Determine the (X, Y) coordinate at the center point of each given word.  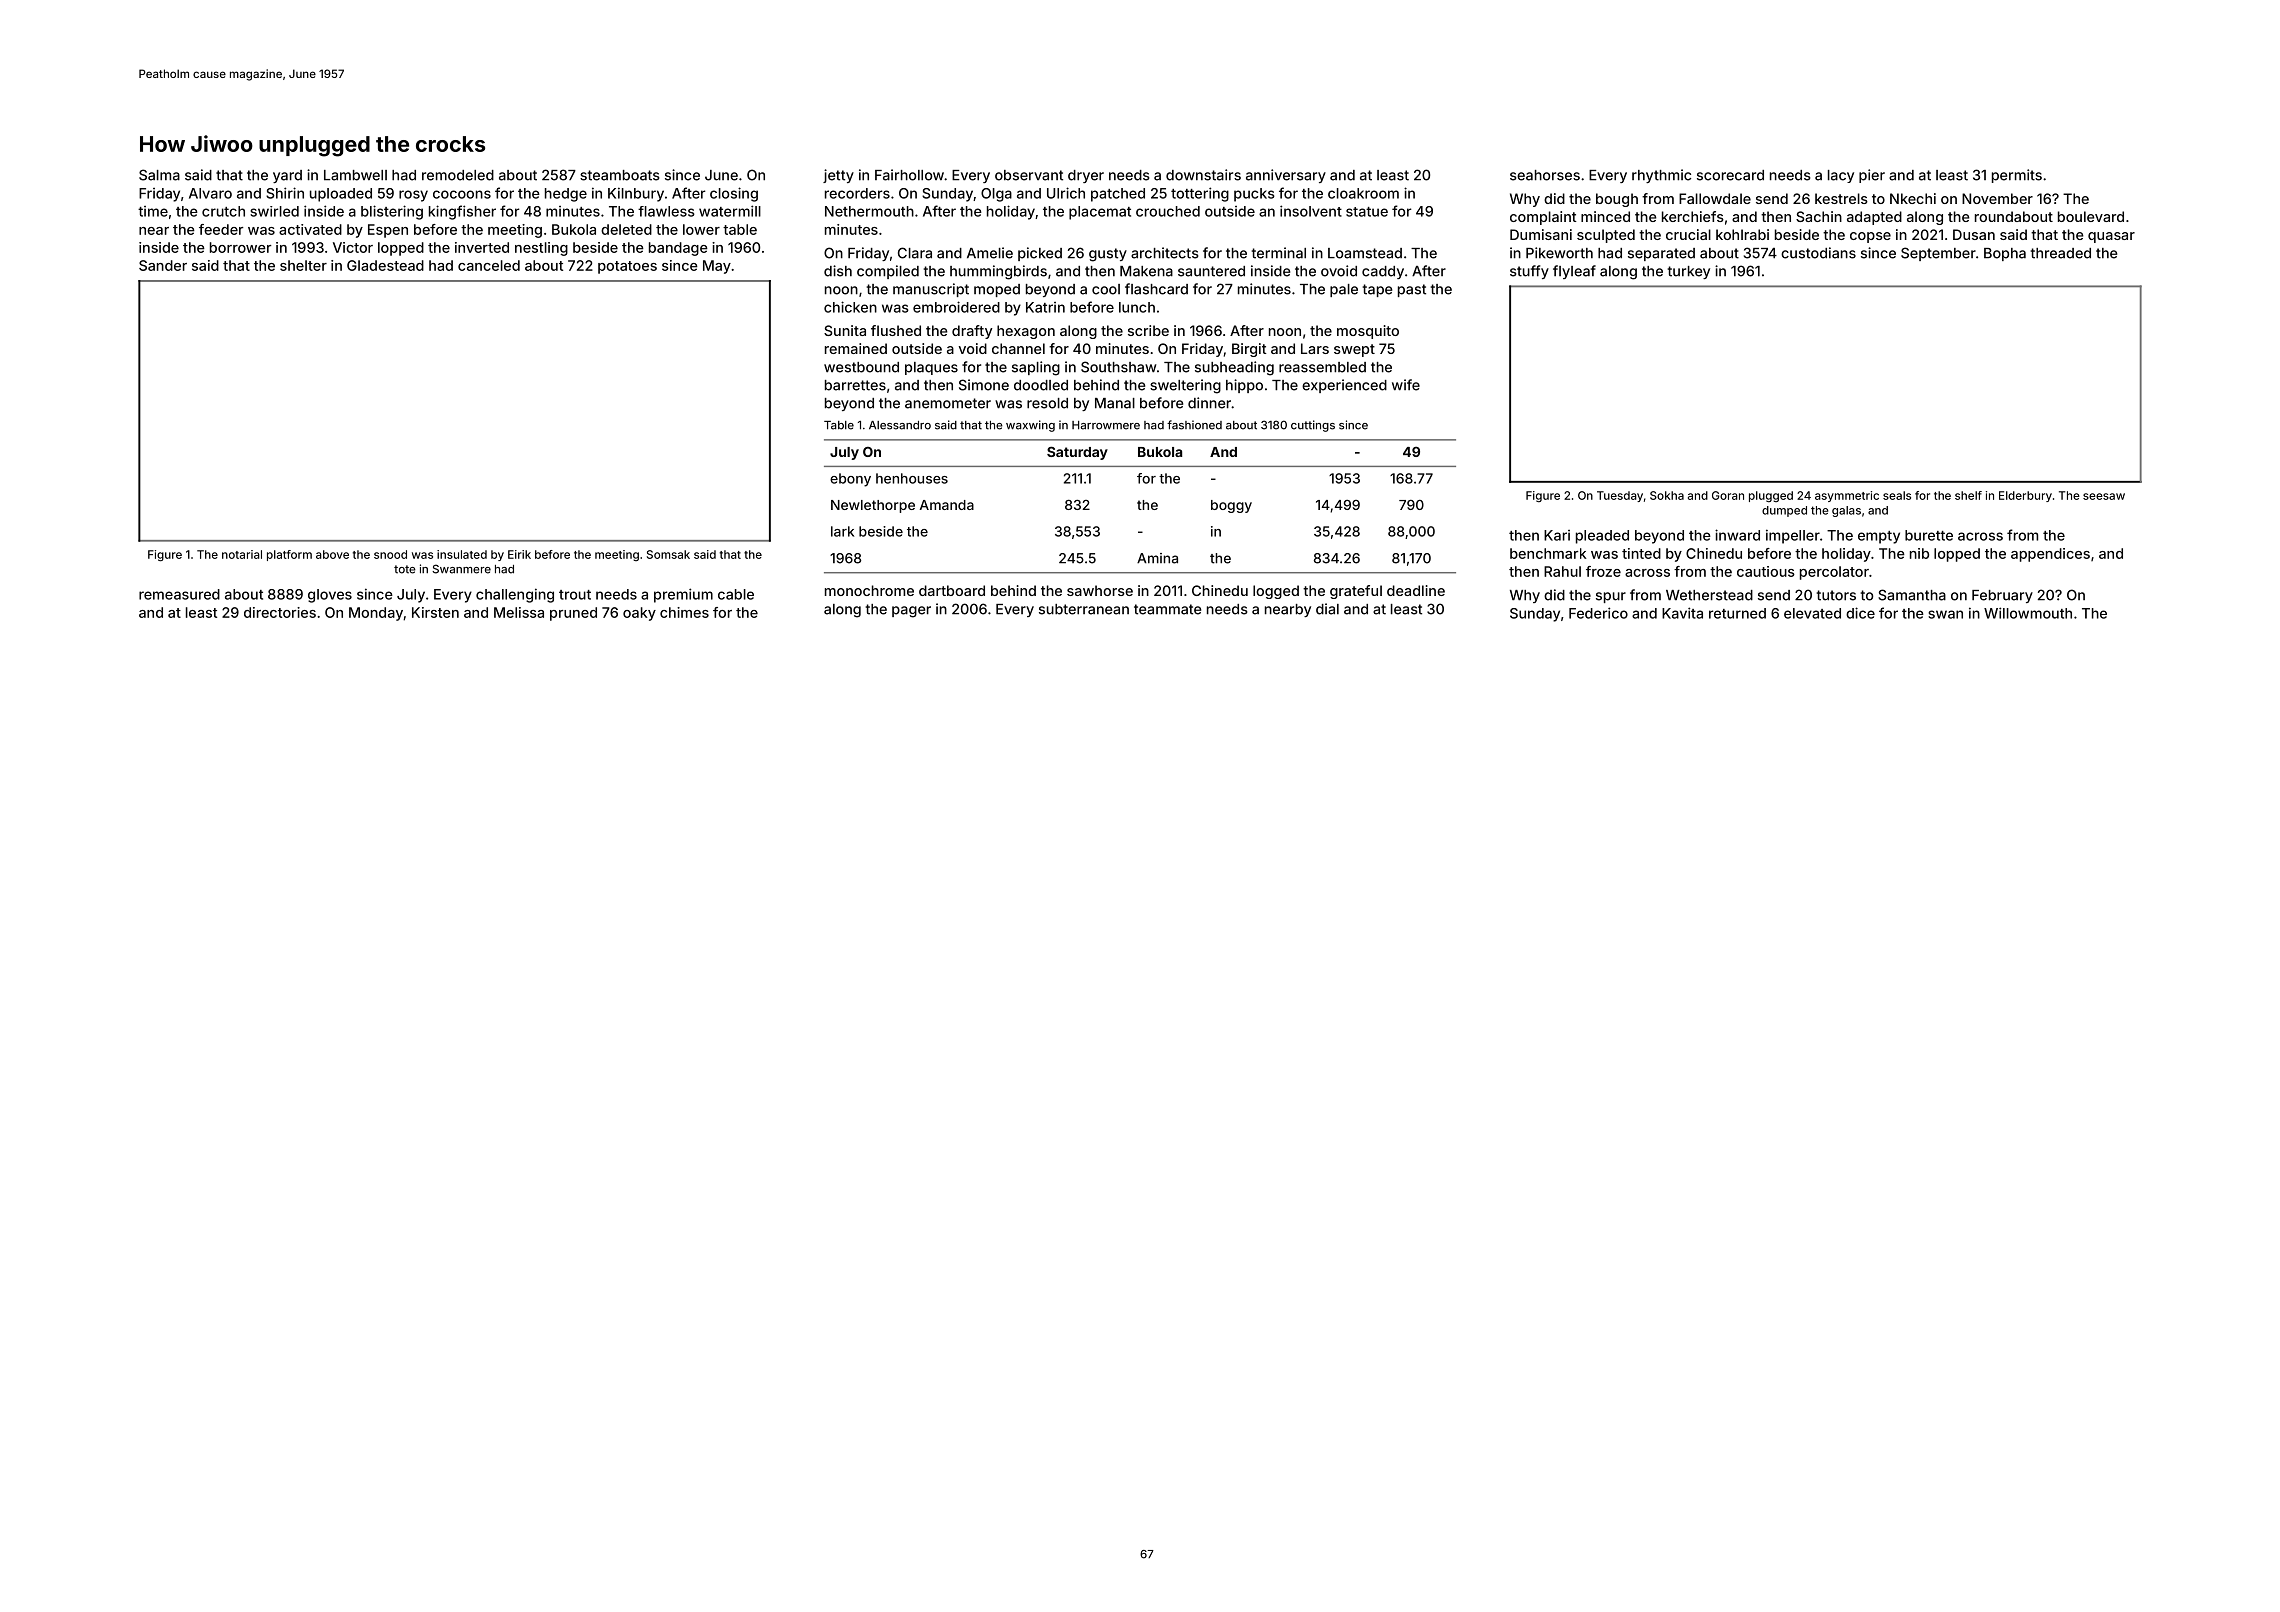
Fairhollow (909, 175)
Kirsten (435, 612)
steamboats (619, 175)
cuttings (1313, 426)
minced (1605, 216)
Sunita (845, 330)
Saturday (1077, 453)
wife (1406, 385)
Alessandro (900, 425)
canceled (489, 265)
